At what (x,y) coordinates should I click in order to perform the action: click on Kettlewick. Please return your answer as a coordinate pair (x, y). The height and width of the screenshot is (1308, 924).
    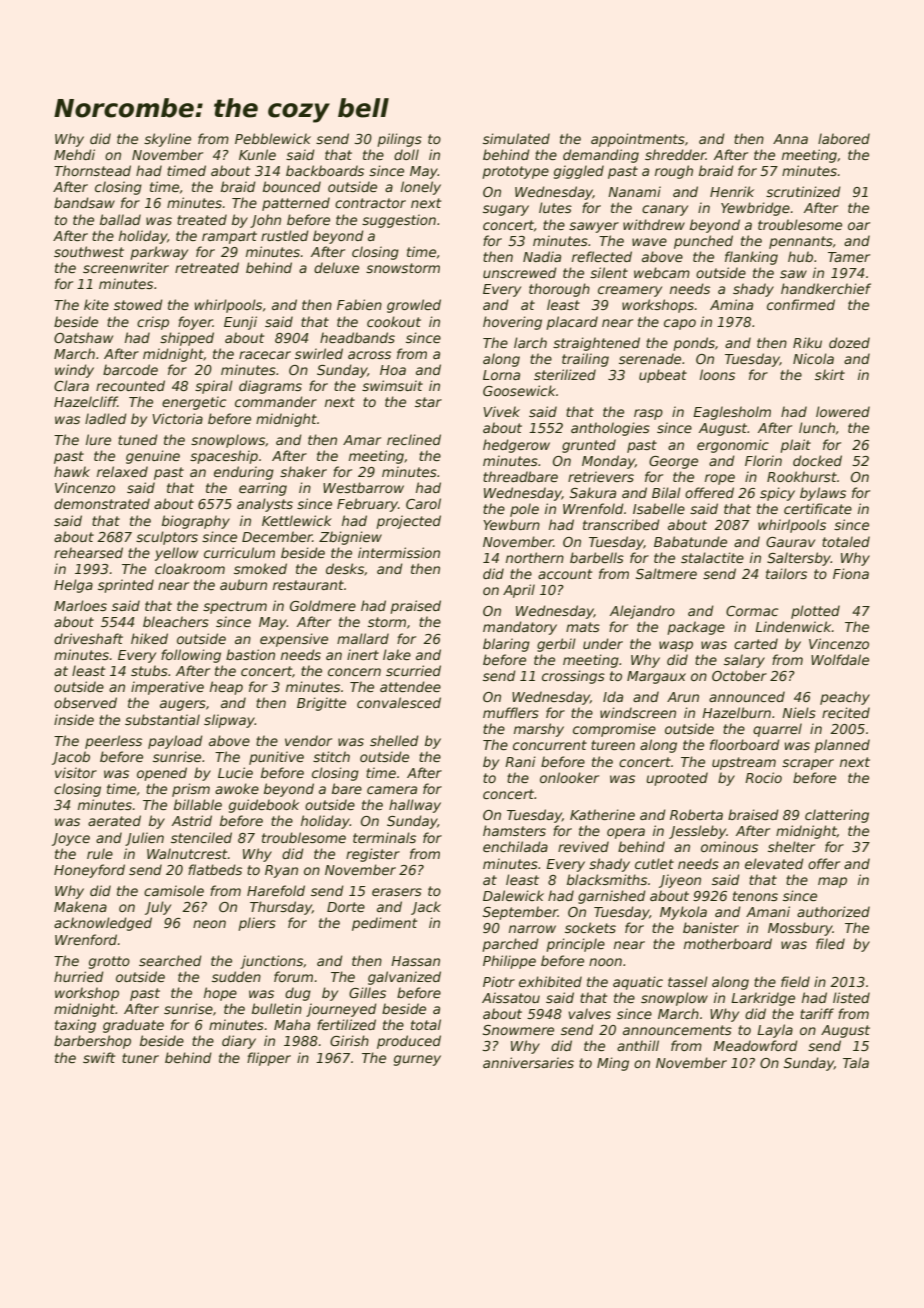
    Looking at the image, I should click on (297, 520).
